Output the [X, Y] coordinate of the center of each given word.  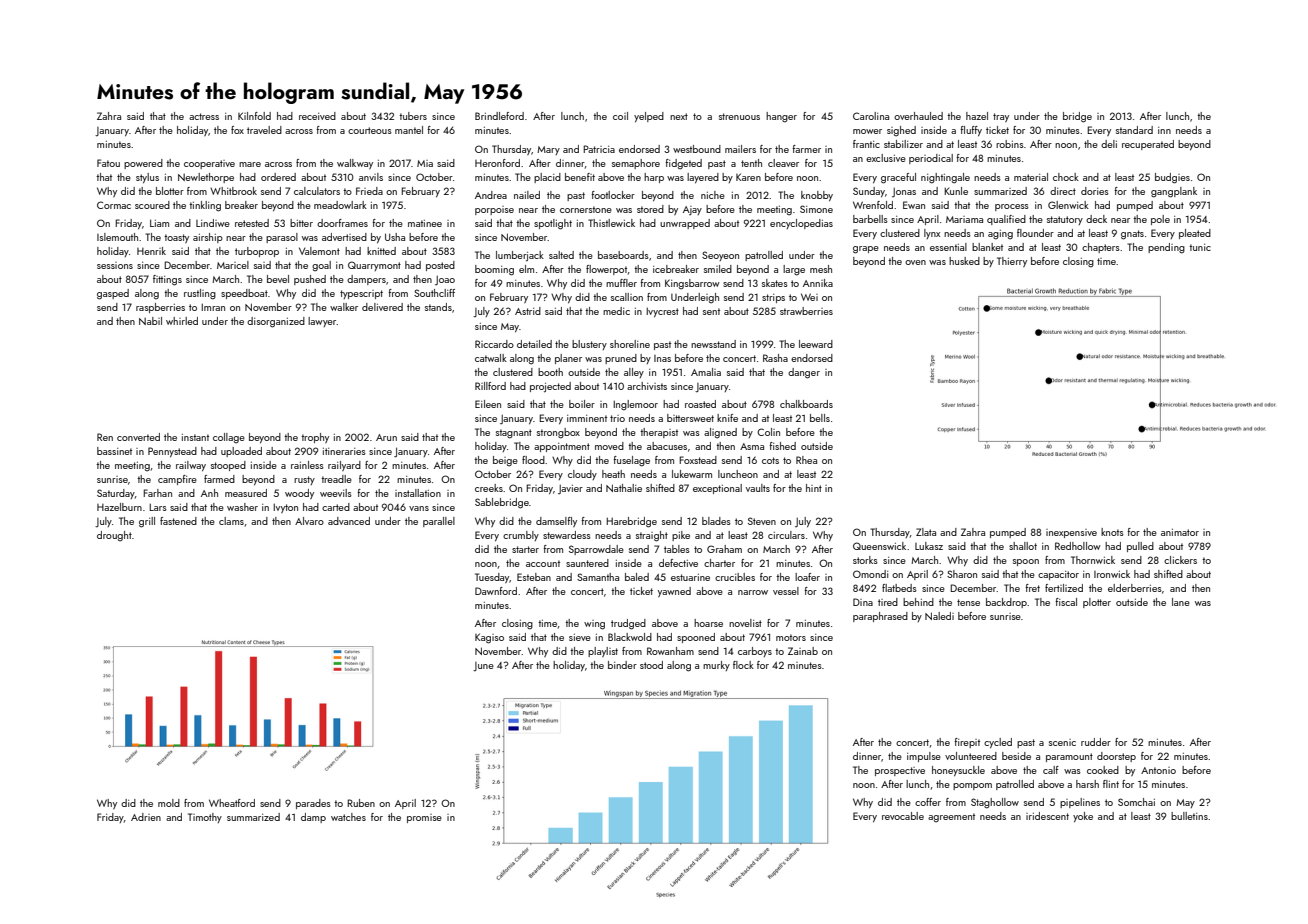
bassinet [114, 451]
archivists [647, 386]
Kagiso [489, 638]
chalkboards [806, 404]
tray [1001, 117]
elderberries [1135, 588]
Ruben [361, 803]
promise [424, 818]
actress [204, 116]
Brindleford [499, 116]
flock [743, 665]
